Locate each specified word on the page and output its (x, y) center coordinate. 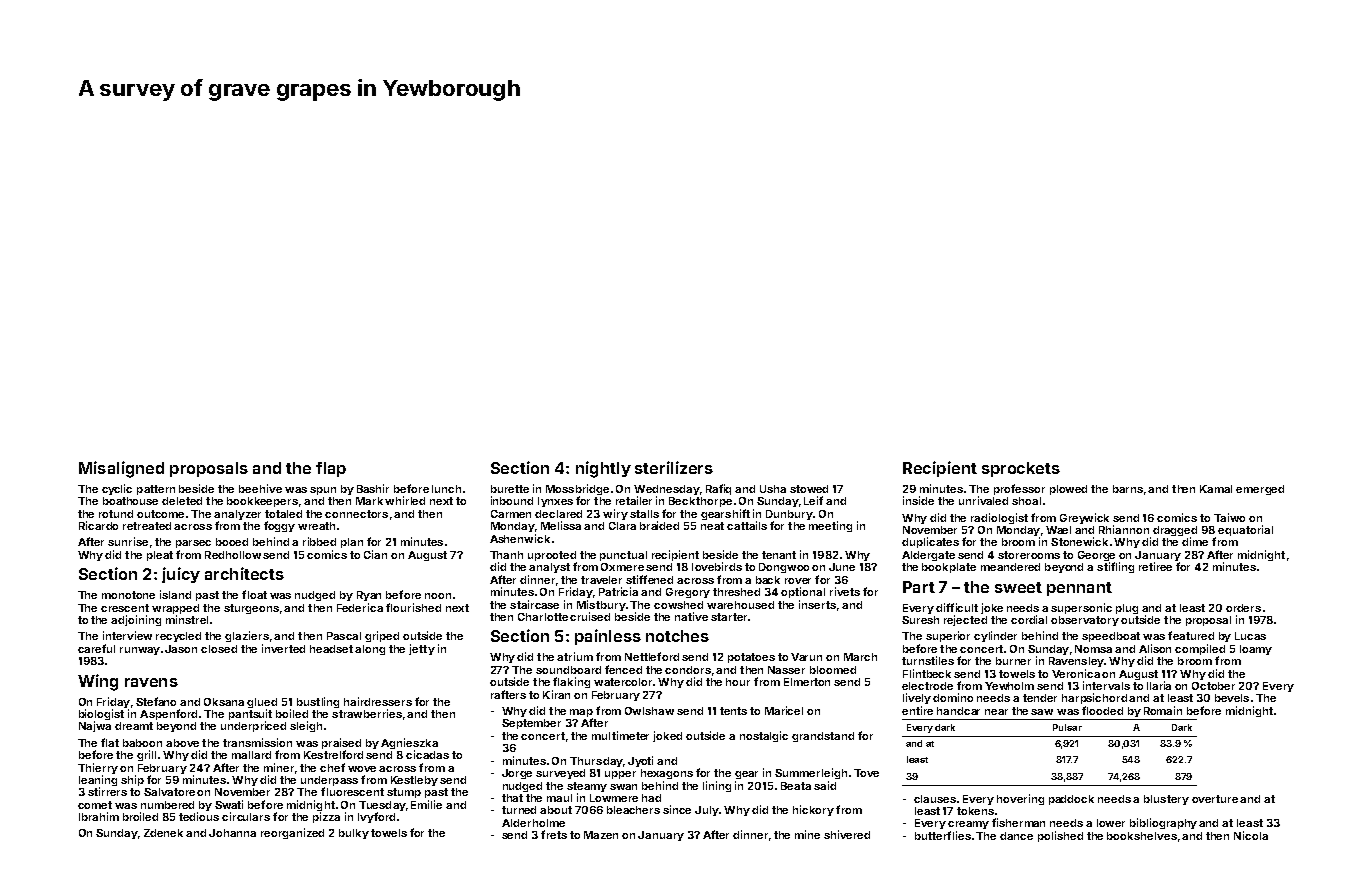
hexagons (667, 774)
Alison (1155, 648)
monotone (128, 595)
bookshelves (1142, 836)
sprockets (1021, 469)
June (842, 567)
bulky (354, 834)
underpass (329, 781)
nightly (603, 469)
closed (219, 649)
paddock (1071, 800)
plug (1127, 609)
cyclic (117, 489)
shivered (847, 834)
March (860, 657)
